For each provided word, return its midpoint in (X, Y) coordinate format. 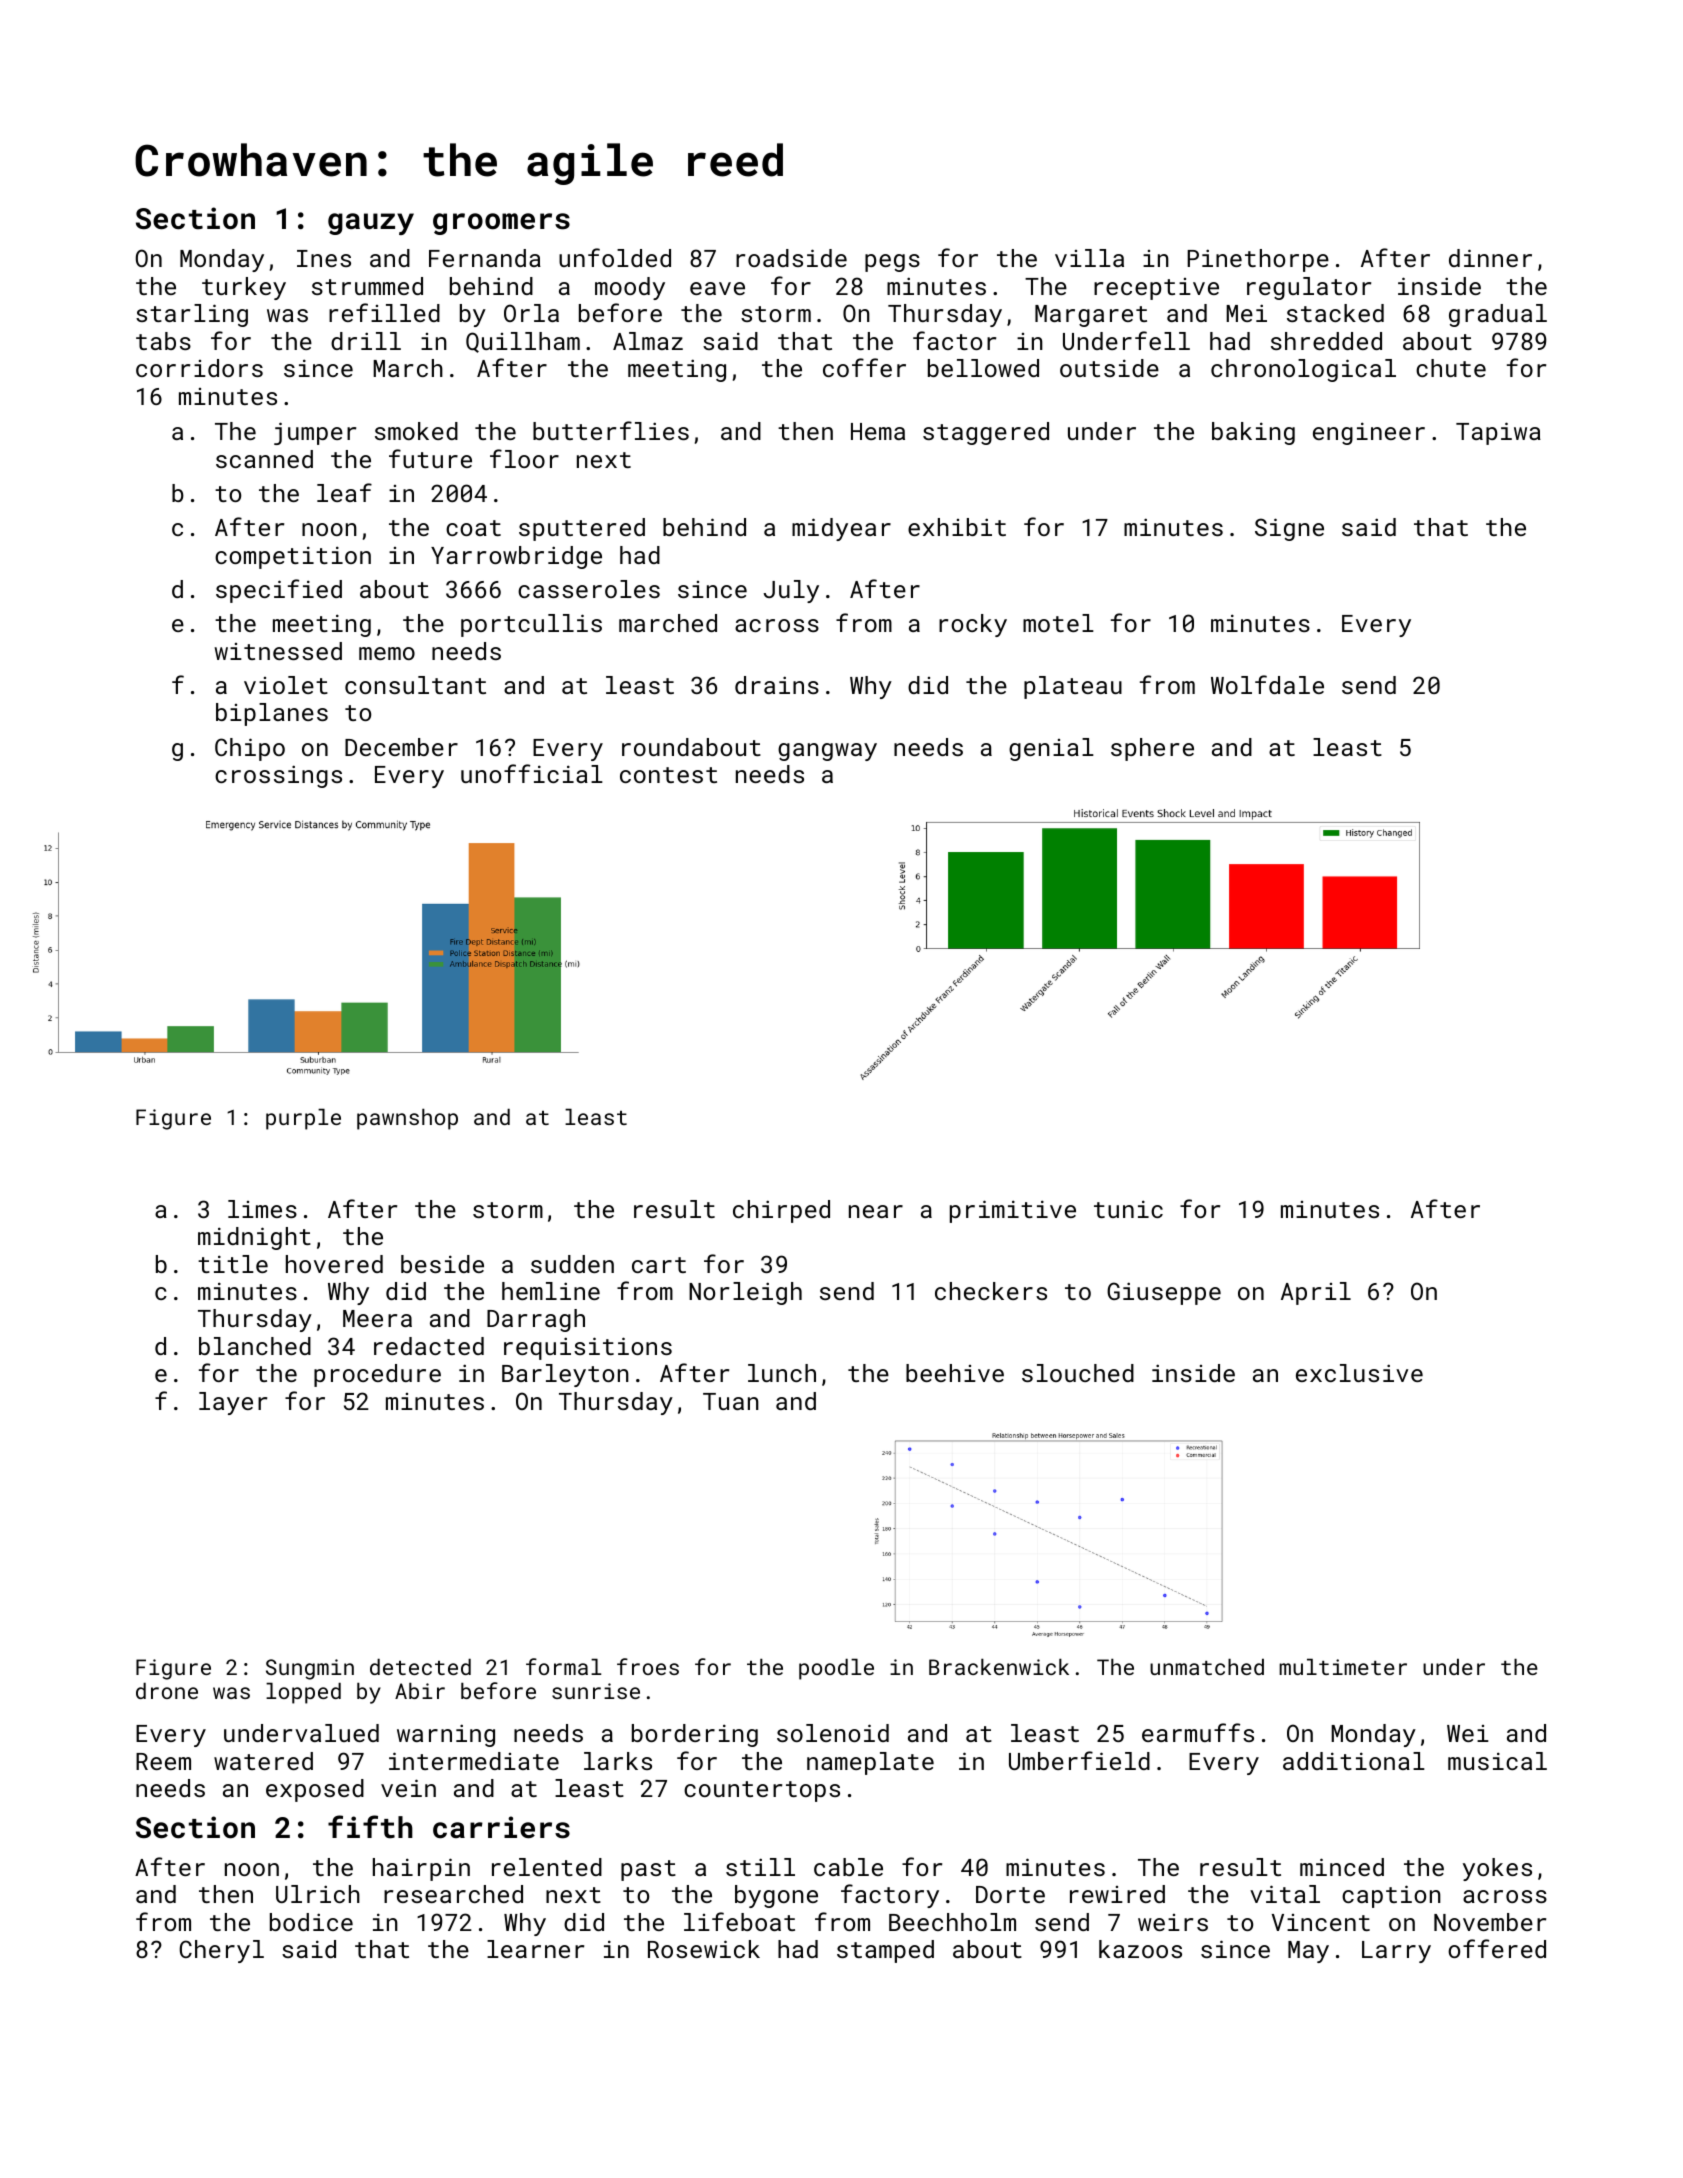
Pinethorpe (1258, 260)
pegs (892, 263)
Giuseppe (1164, 1293)
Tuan (731, 1401)
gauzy (371, 224)
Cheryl (222, 1951)
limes (262, 1209)
